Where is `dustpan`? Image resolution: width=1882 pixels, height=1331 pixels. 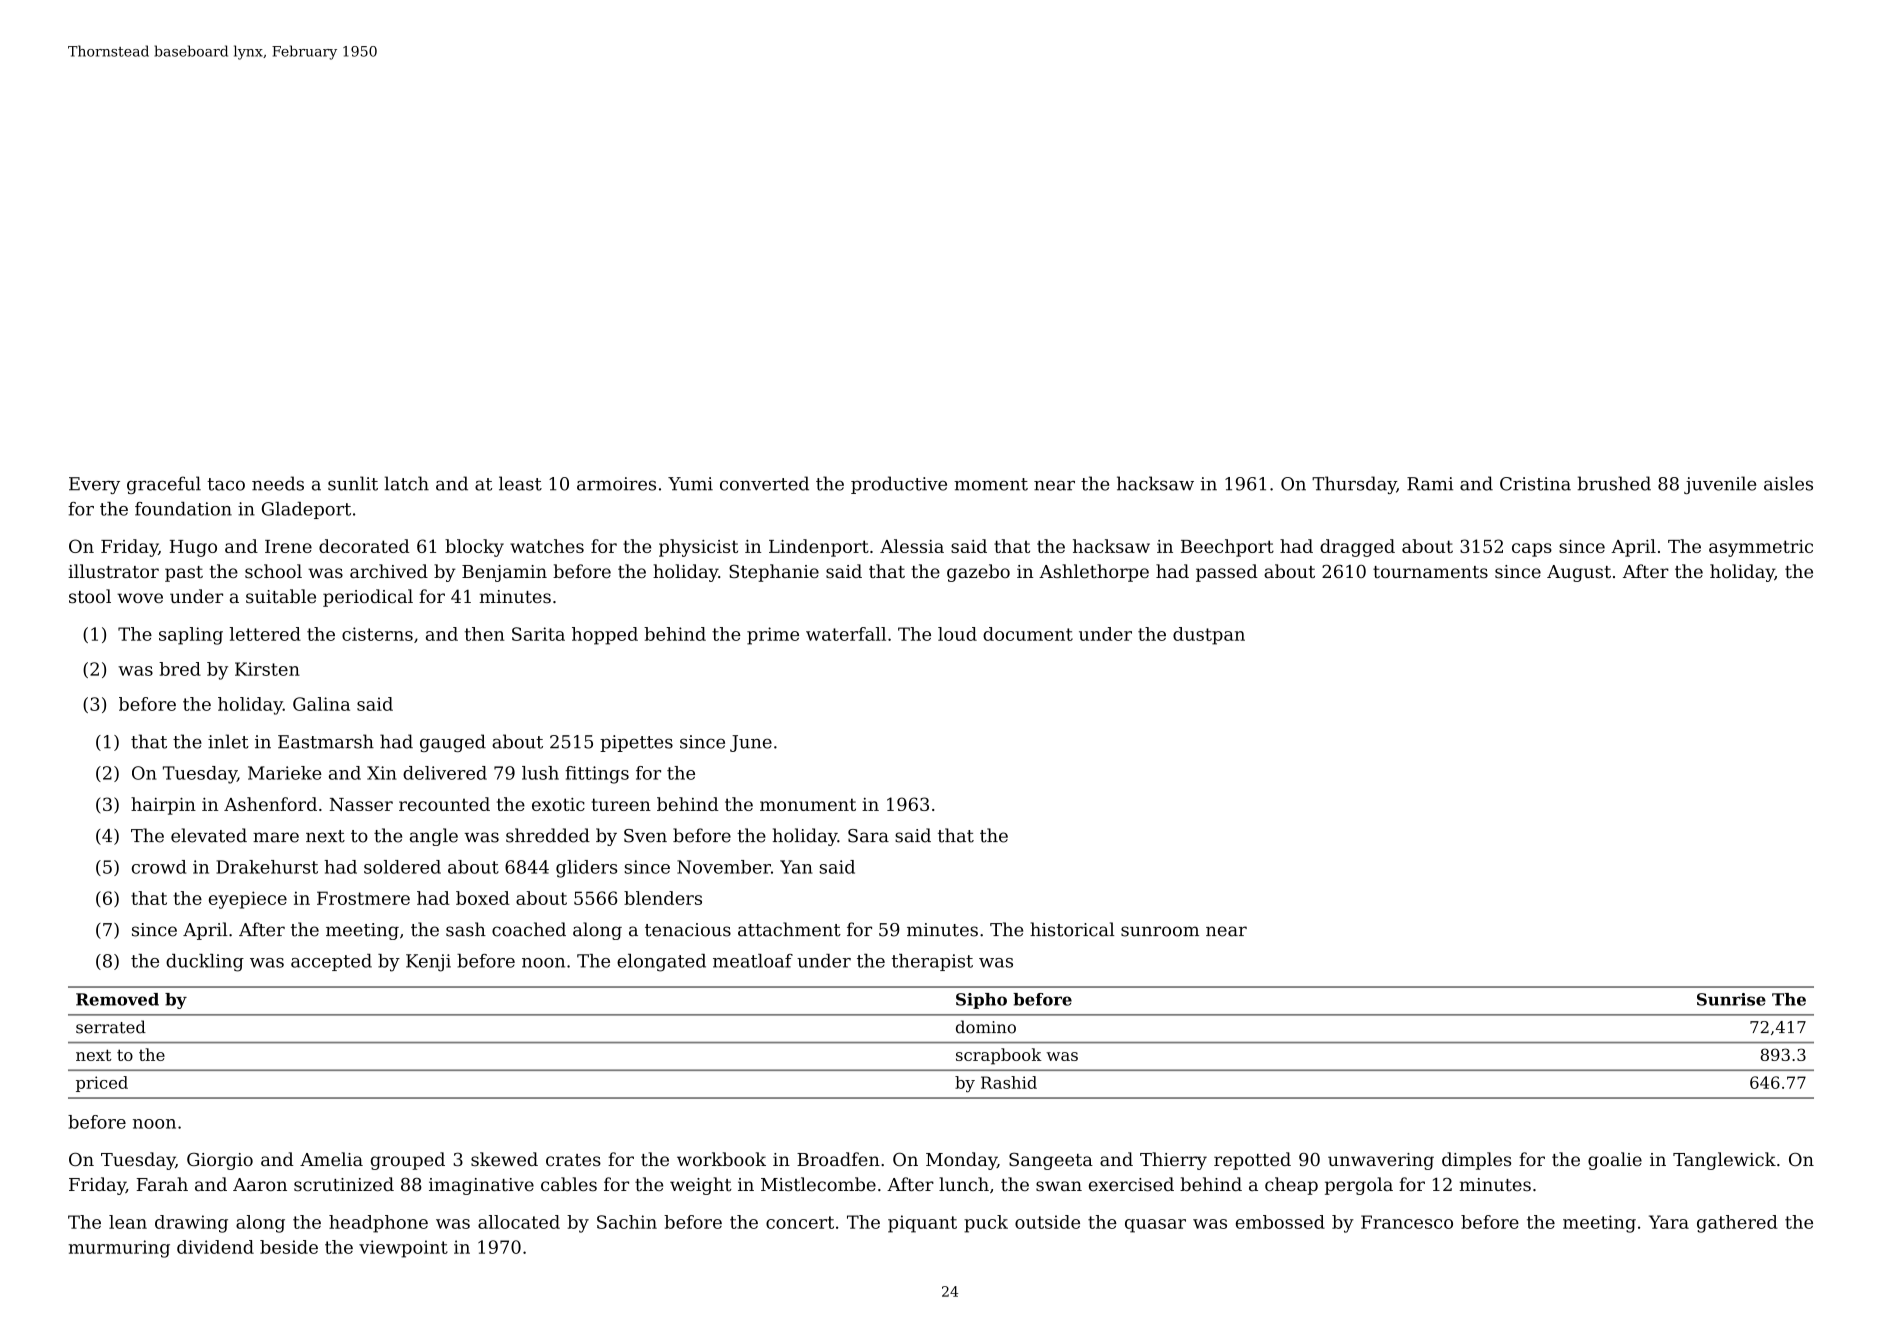
dustpan is located at coordinates (1209, 636).
